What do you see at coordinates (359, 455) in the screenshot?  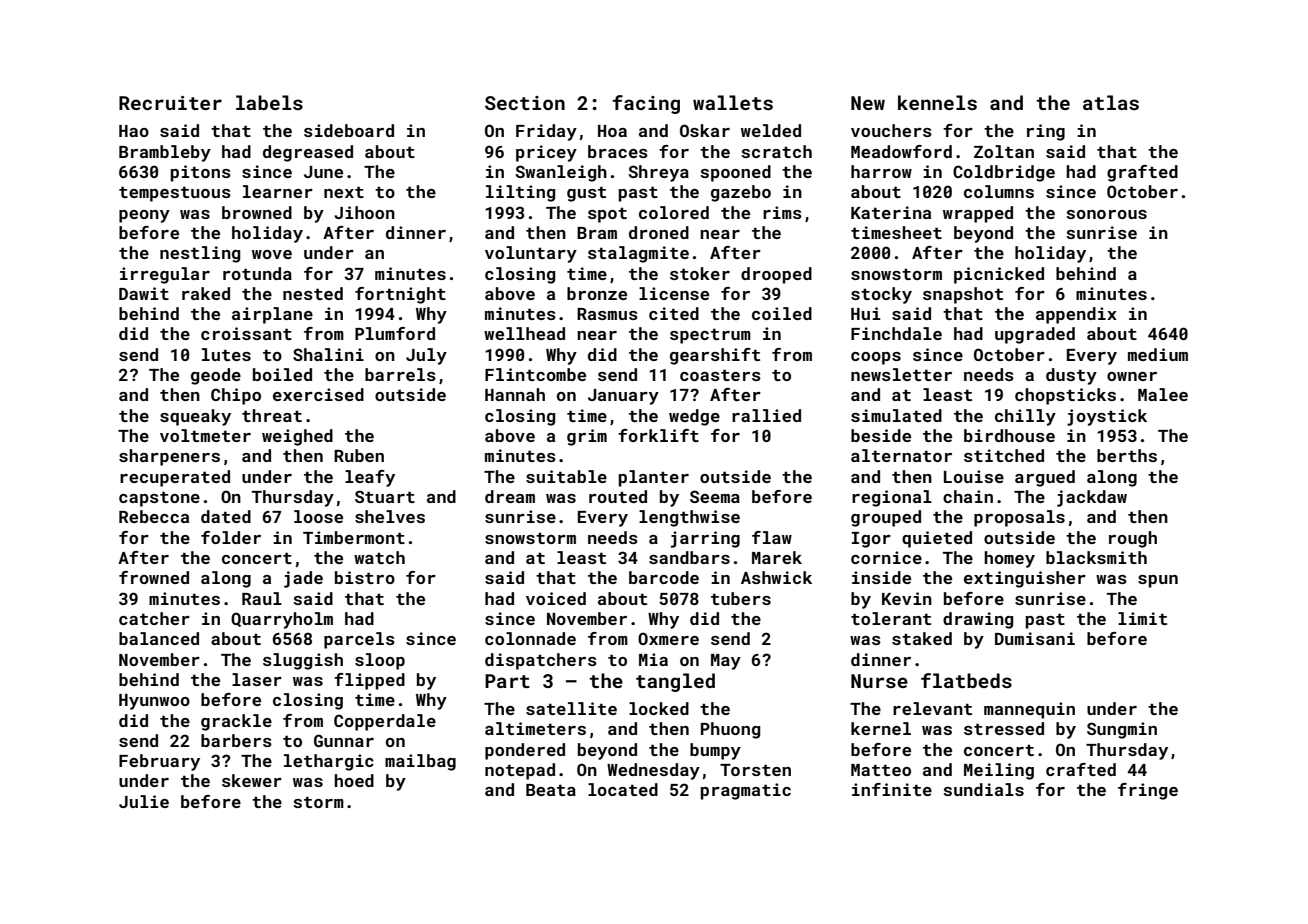 I see `Ruben` at bounding box center [359, 455].
